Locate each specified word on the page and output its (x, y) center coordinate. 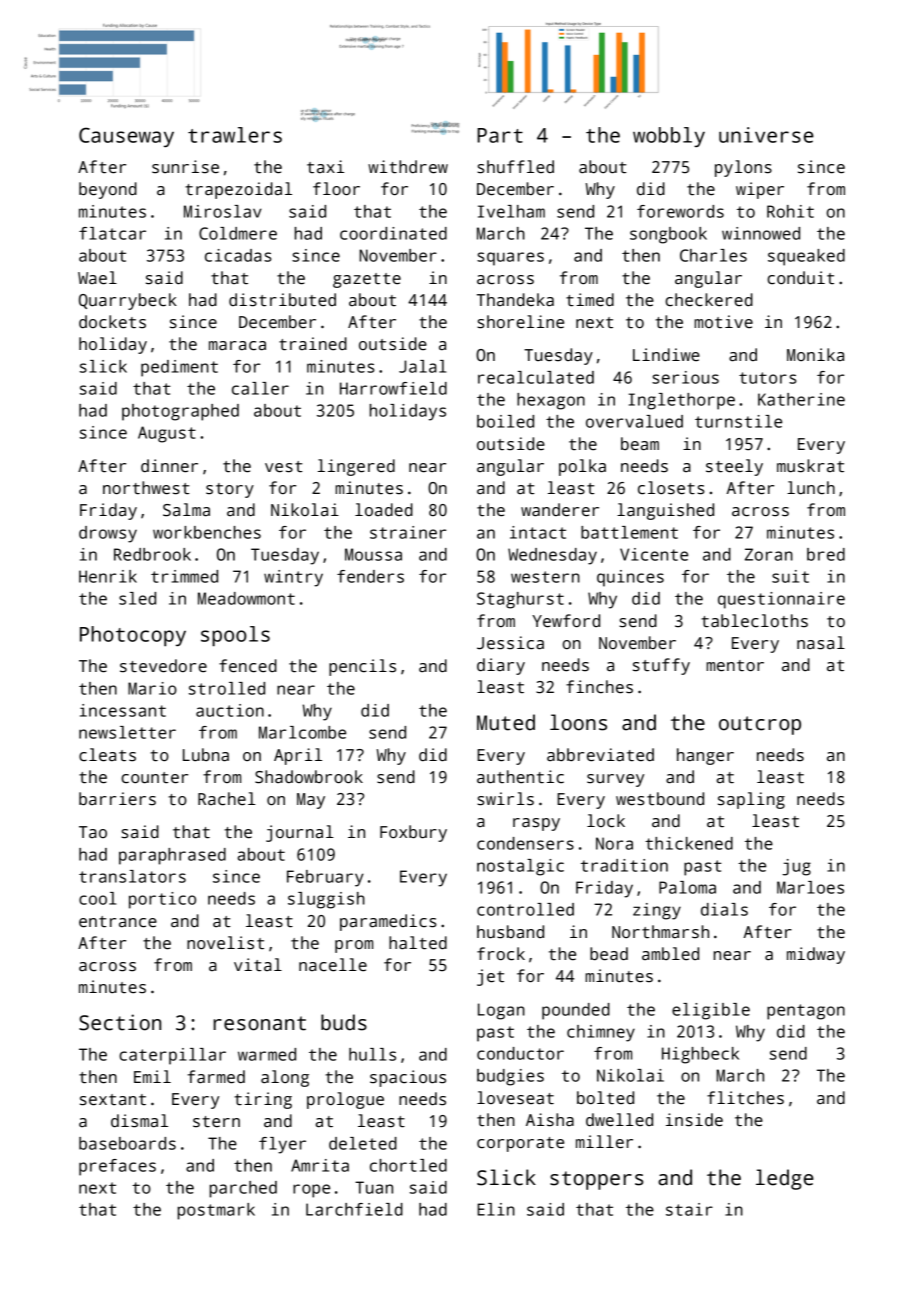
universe (766, 135)
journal (300, 833)
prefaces (117, 1167)
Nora (614, 843)
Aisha (550, 1120)
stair (689, 1209)
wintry (293, 578)
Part (500, 135)
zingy (657, 911)
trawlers (235, 135)
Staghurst (520, 600)
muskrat (810, 466)
